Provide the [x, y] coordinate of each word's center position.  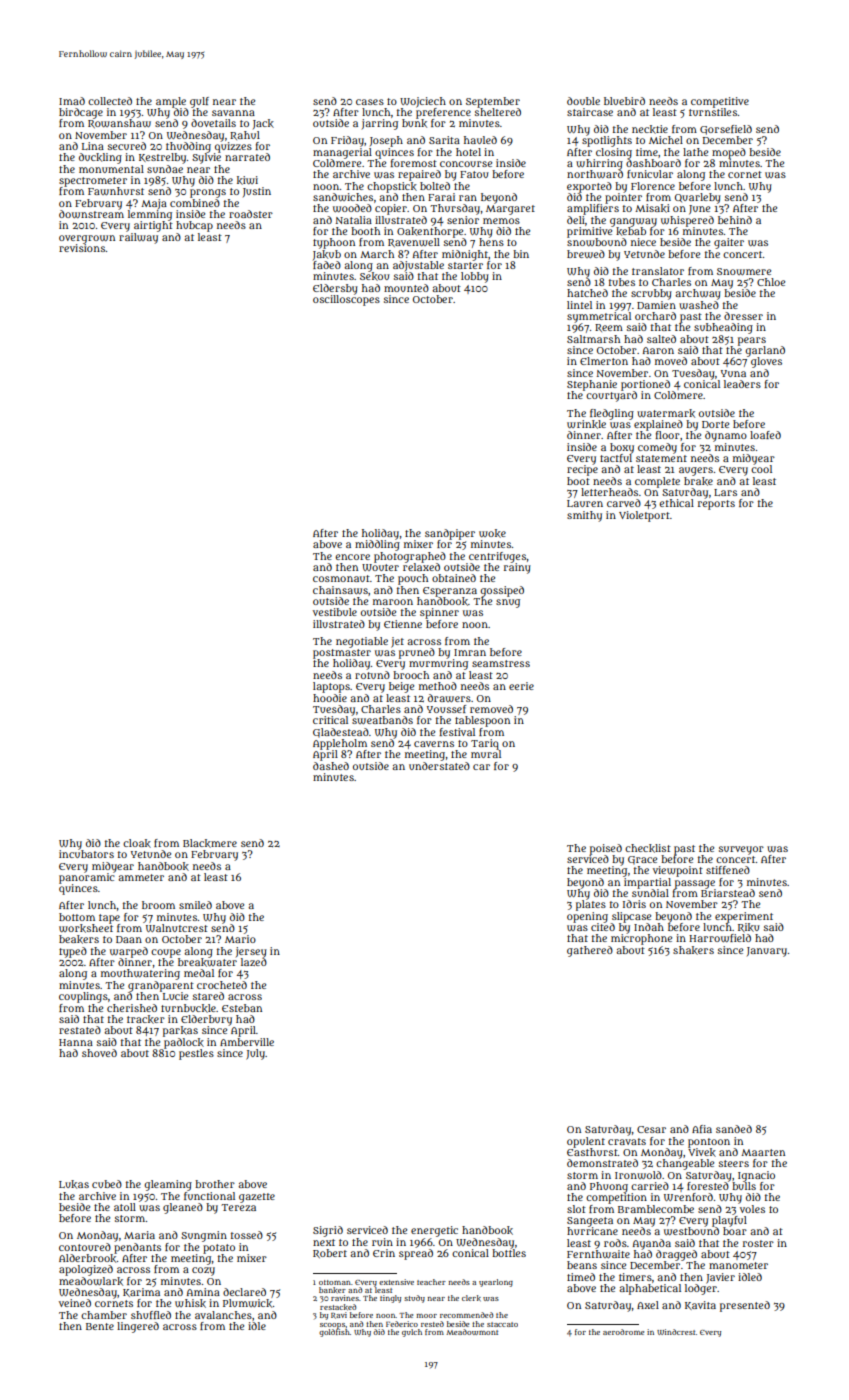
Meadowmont [472, 1332]
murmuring [438, 664]
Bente [100, 1326]
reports [716, 505]
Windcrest [676, 1332]
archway [698, 294]
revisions [82, 248]
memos [501, 221]
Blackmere [210, 843]
